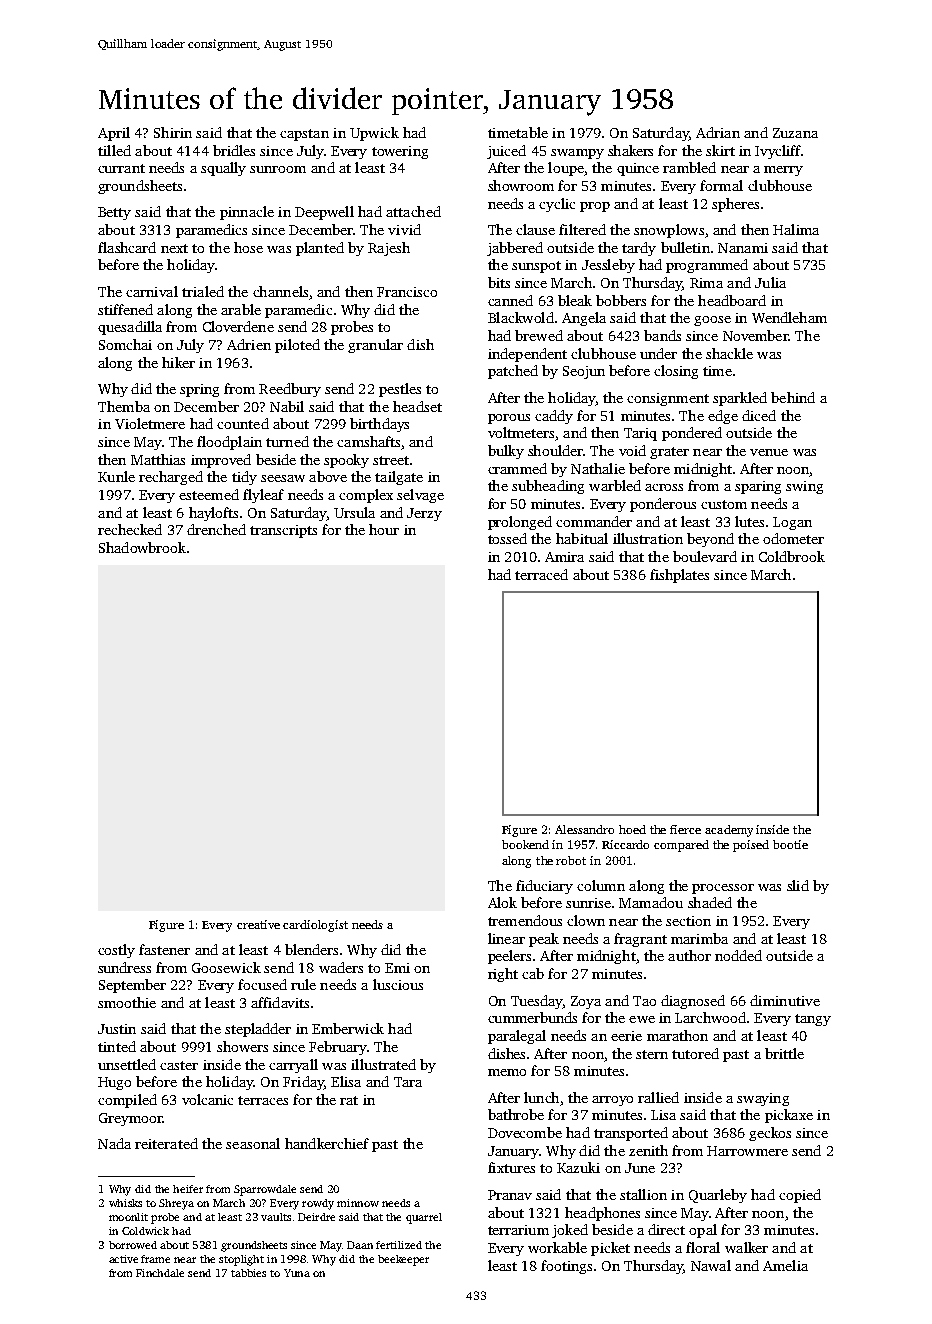 This screenshot has height=1324, width=932. What do you see at coordinates (755, 335) in the screenshot?
I see `November` at bounding box center [755, 335].
